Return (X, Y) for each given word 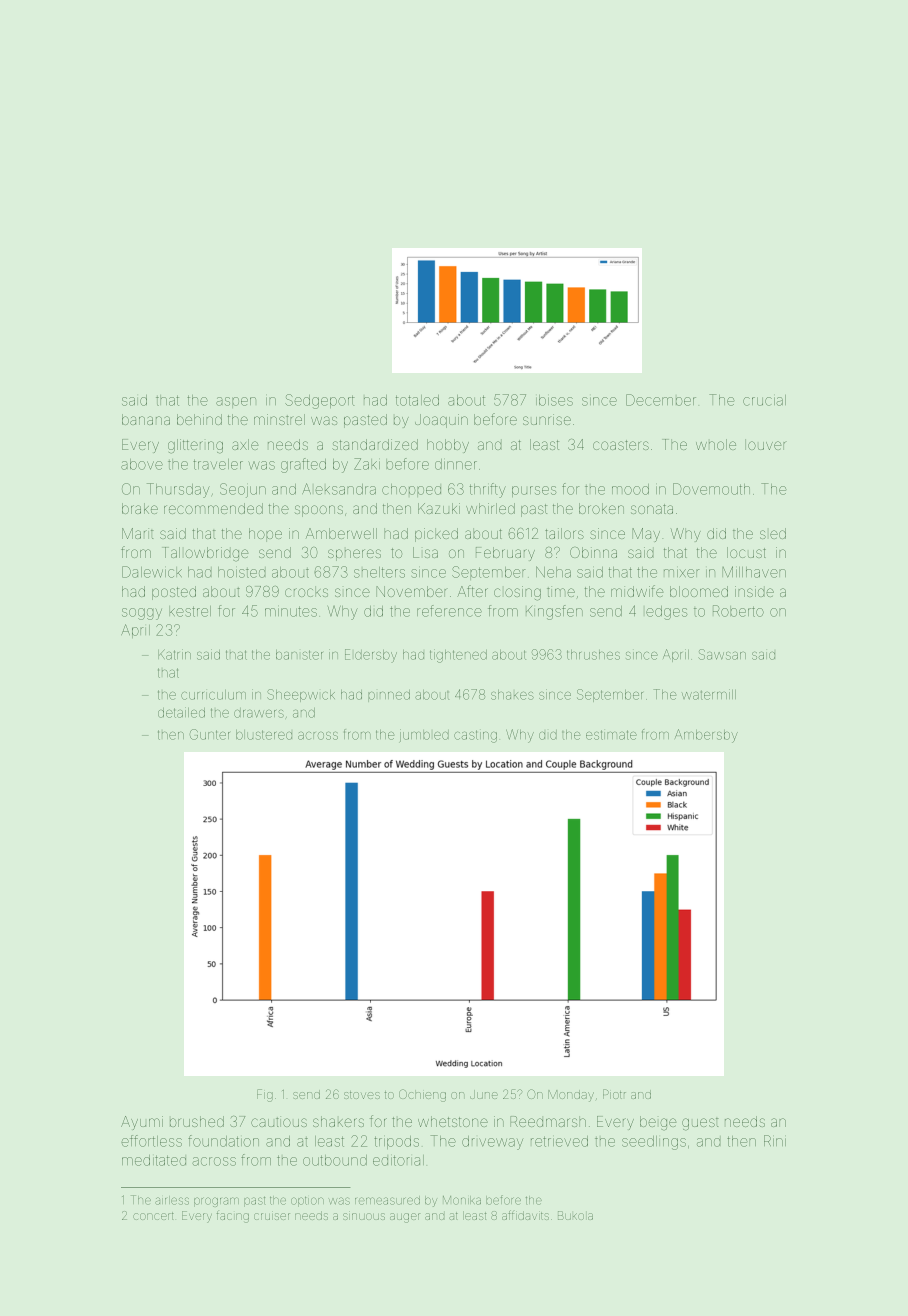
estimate (611, 735)
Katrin (174, 654)
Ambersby (706, 736)
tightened (458, 656)
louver (766, 444)
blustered (264, 735)
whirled (490, 508)
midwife (637, 591)
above (142, 464)
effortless (151, 1141)
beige (658, 1123)
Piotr (614, 1094)
